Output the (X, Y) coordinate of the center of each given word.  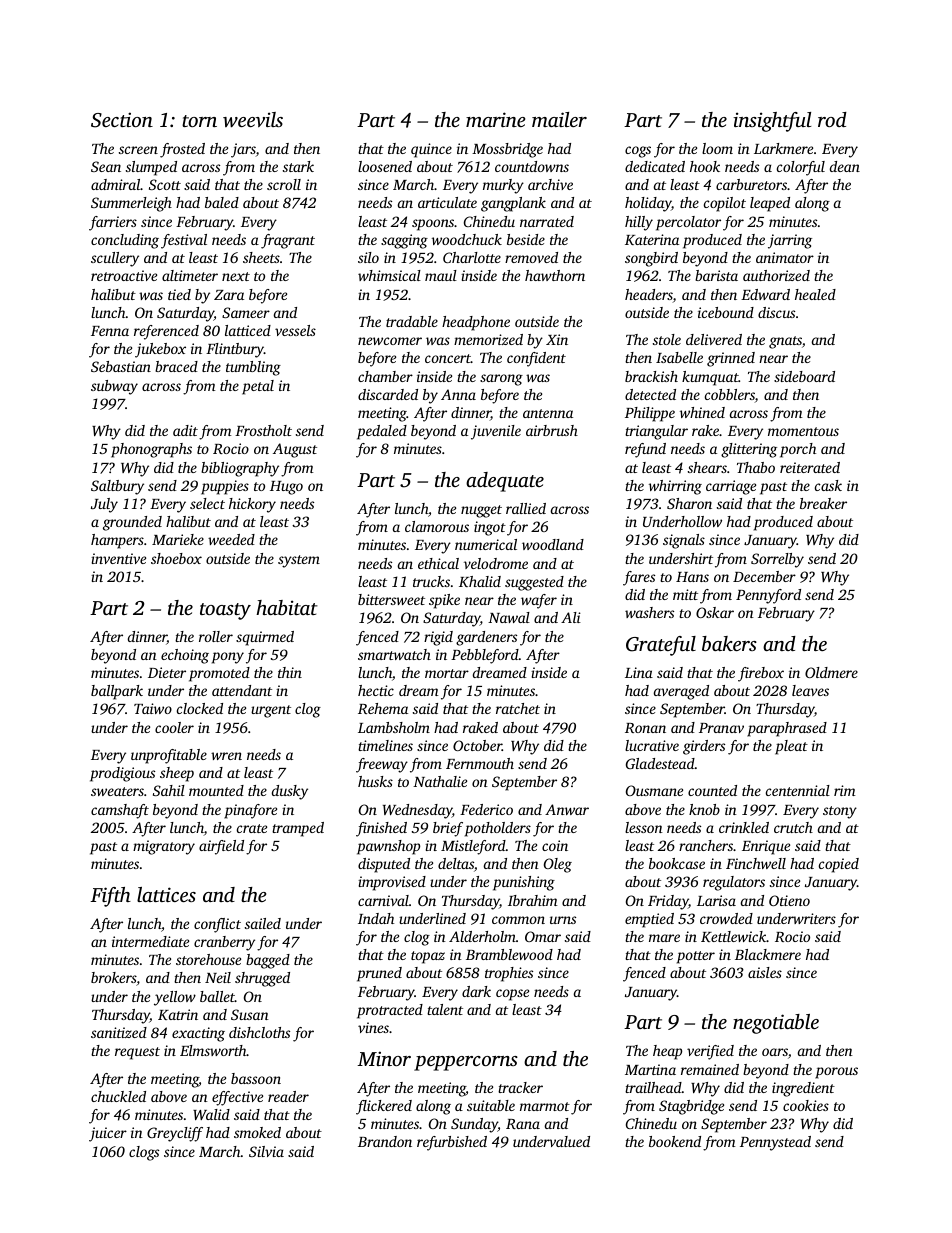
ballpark (117, 692)
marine (495, 119)
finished (381, 829)
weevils (253, 120)
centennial (798, 790)
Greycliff (175, 1134)
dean (845, 166)
